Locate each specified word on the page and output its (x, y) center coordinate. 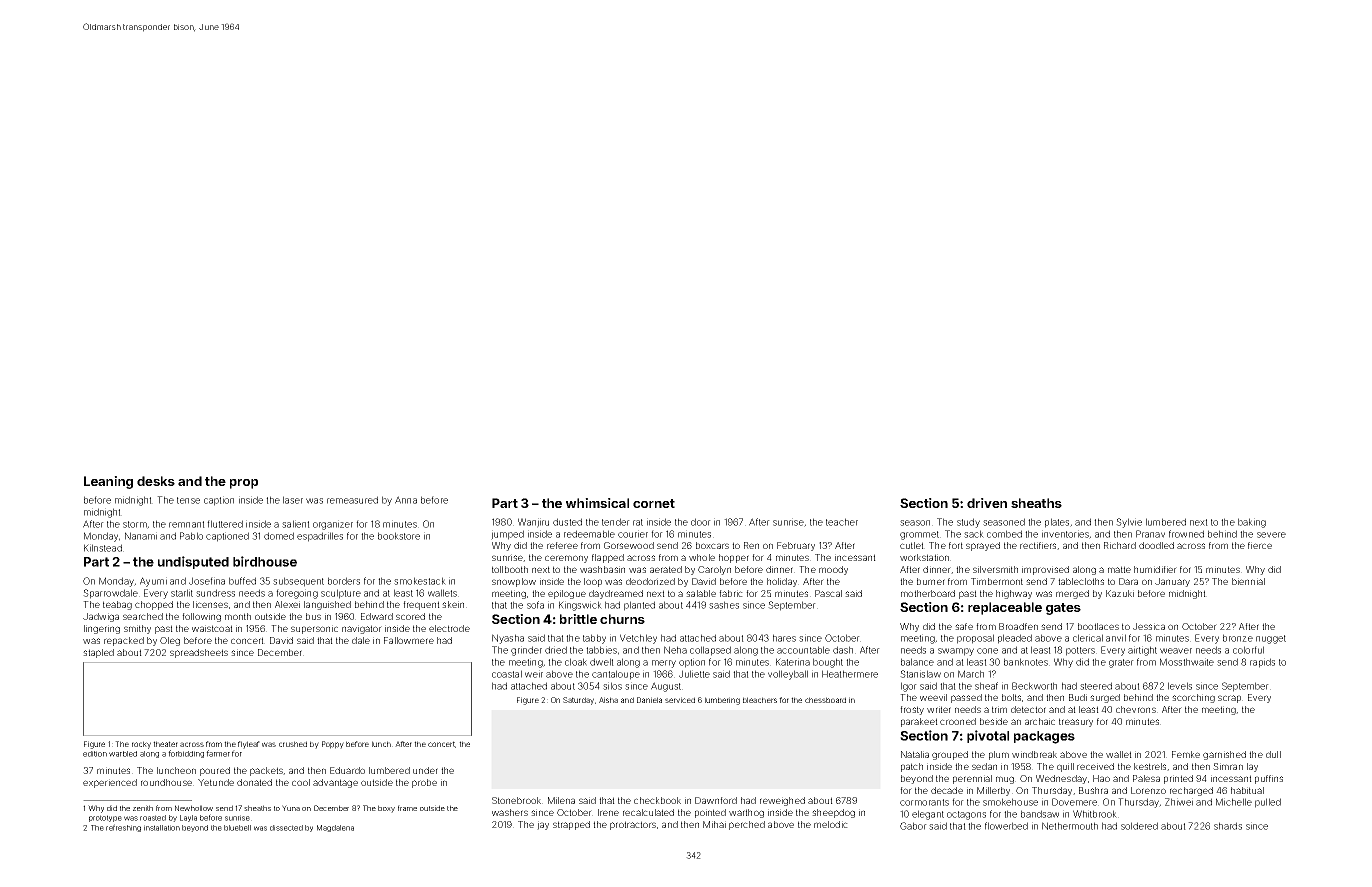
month (238, 616)
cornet (654, 503)
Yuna (291, 808)
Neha (675, 650)
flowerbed (1006, 826)
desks (156, 481)
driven (987, 503)
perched (747, 825)
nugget (1271, 639)
